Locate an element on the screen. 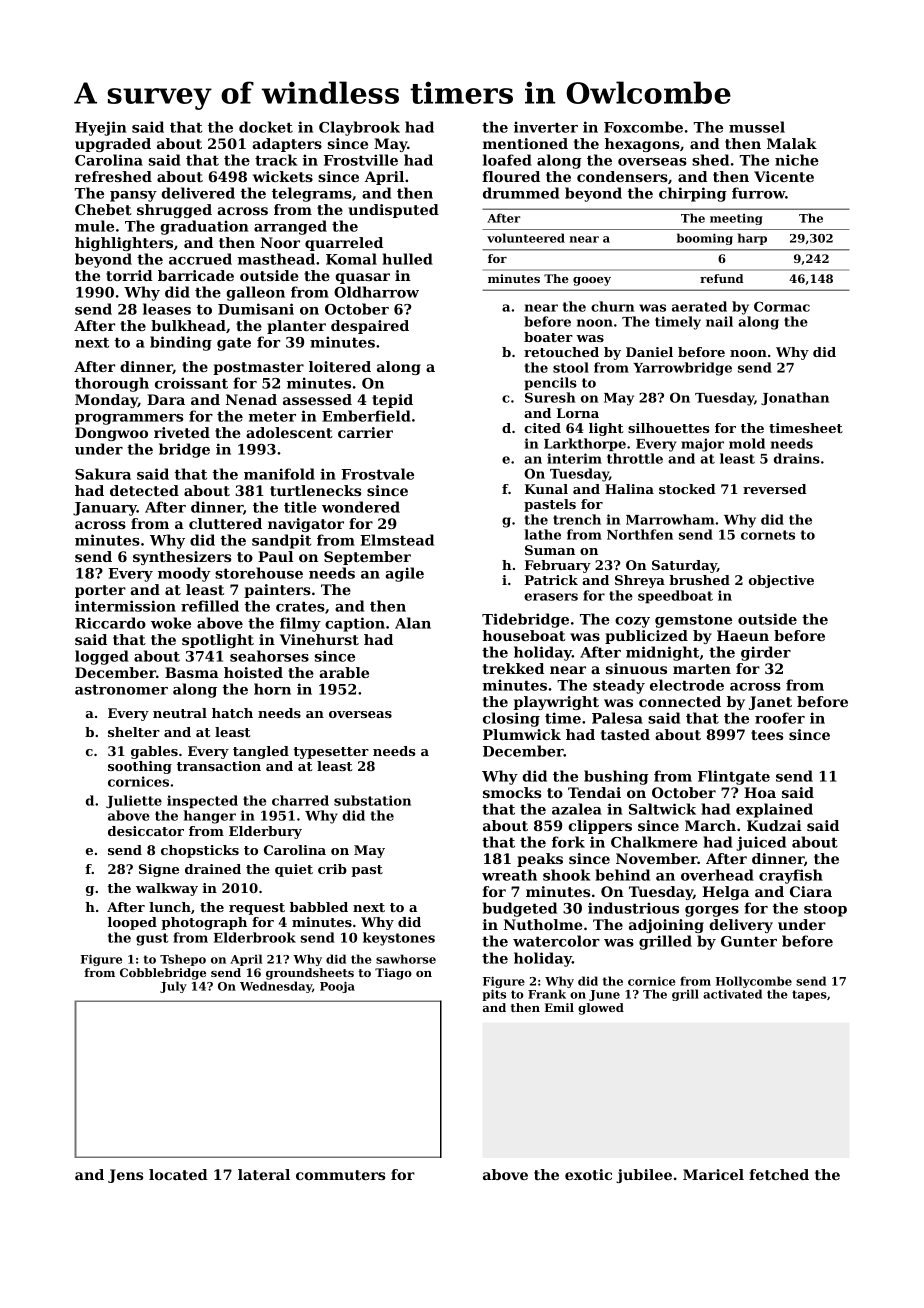 The image size is (924, 1308). mussel is located at coordinates (757, 127).
